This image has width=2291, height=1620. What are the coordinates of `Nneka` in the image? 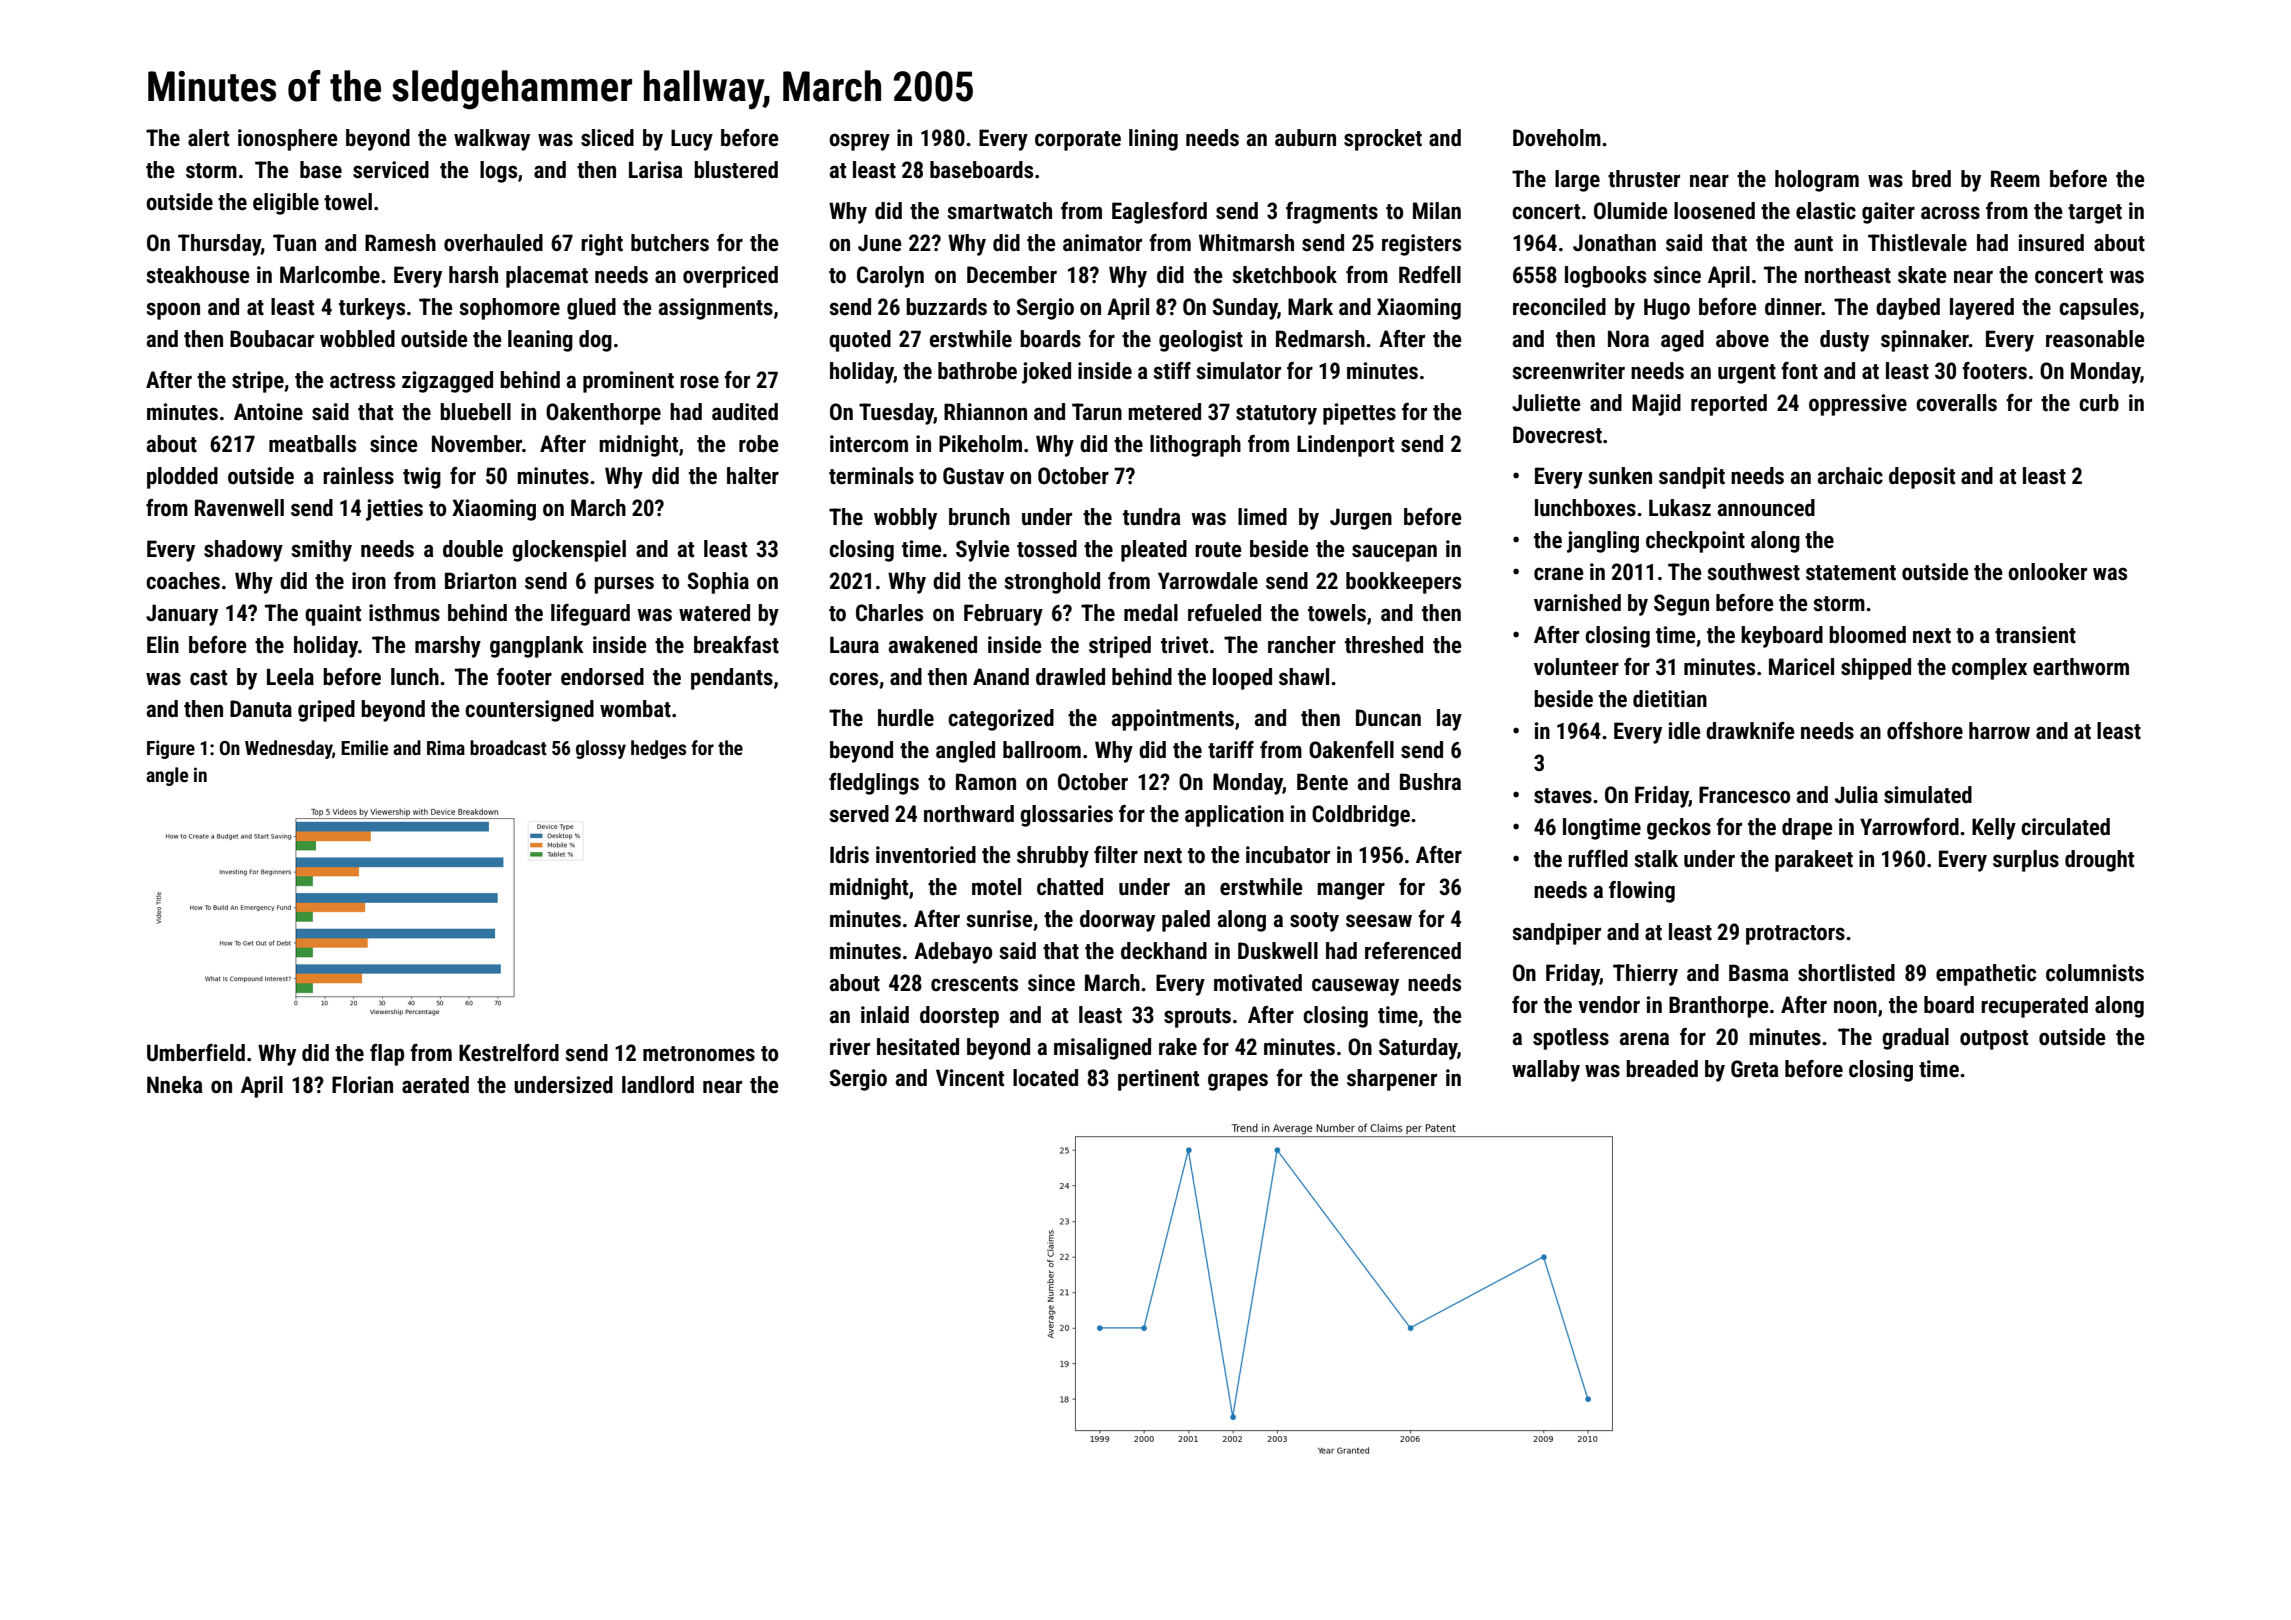 It's located at (175, 1085).
